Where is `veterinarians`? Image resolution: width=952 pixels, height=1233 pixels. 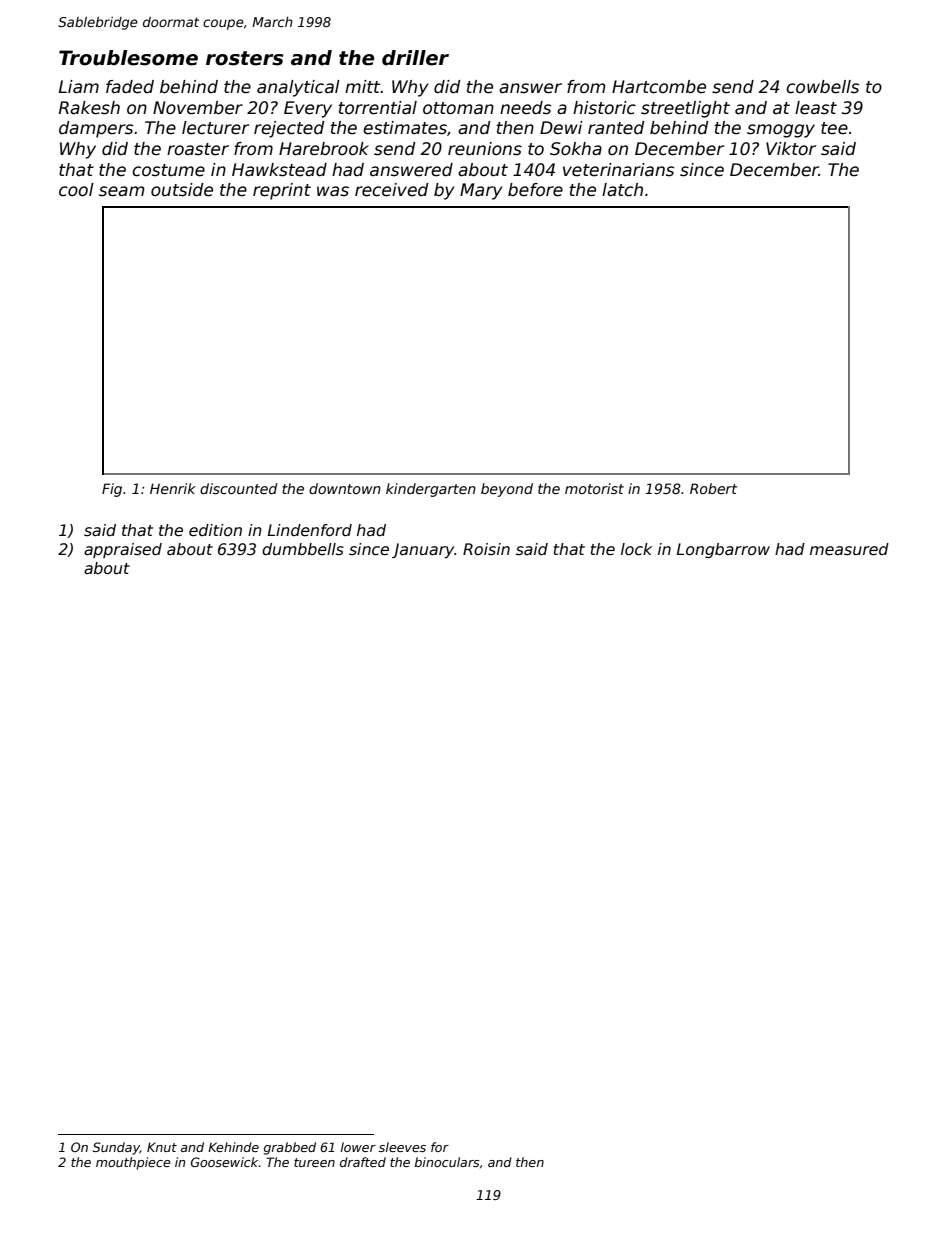
veterinarians is located at coordinates (618, 170).
